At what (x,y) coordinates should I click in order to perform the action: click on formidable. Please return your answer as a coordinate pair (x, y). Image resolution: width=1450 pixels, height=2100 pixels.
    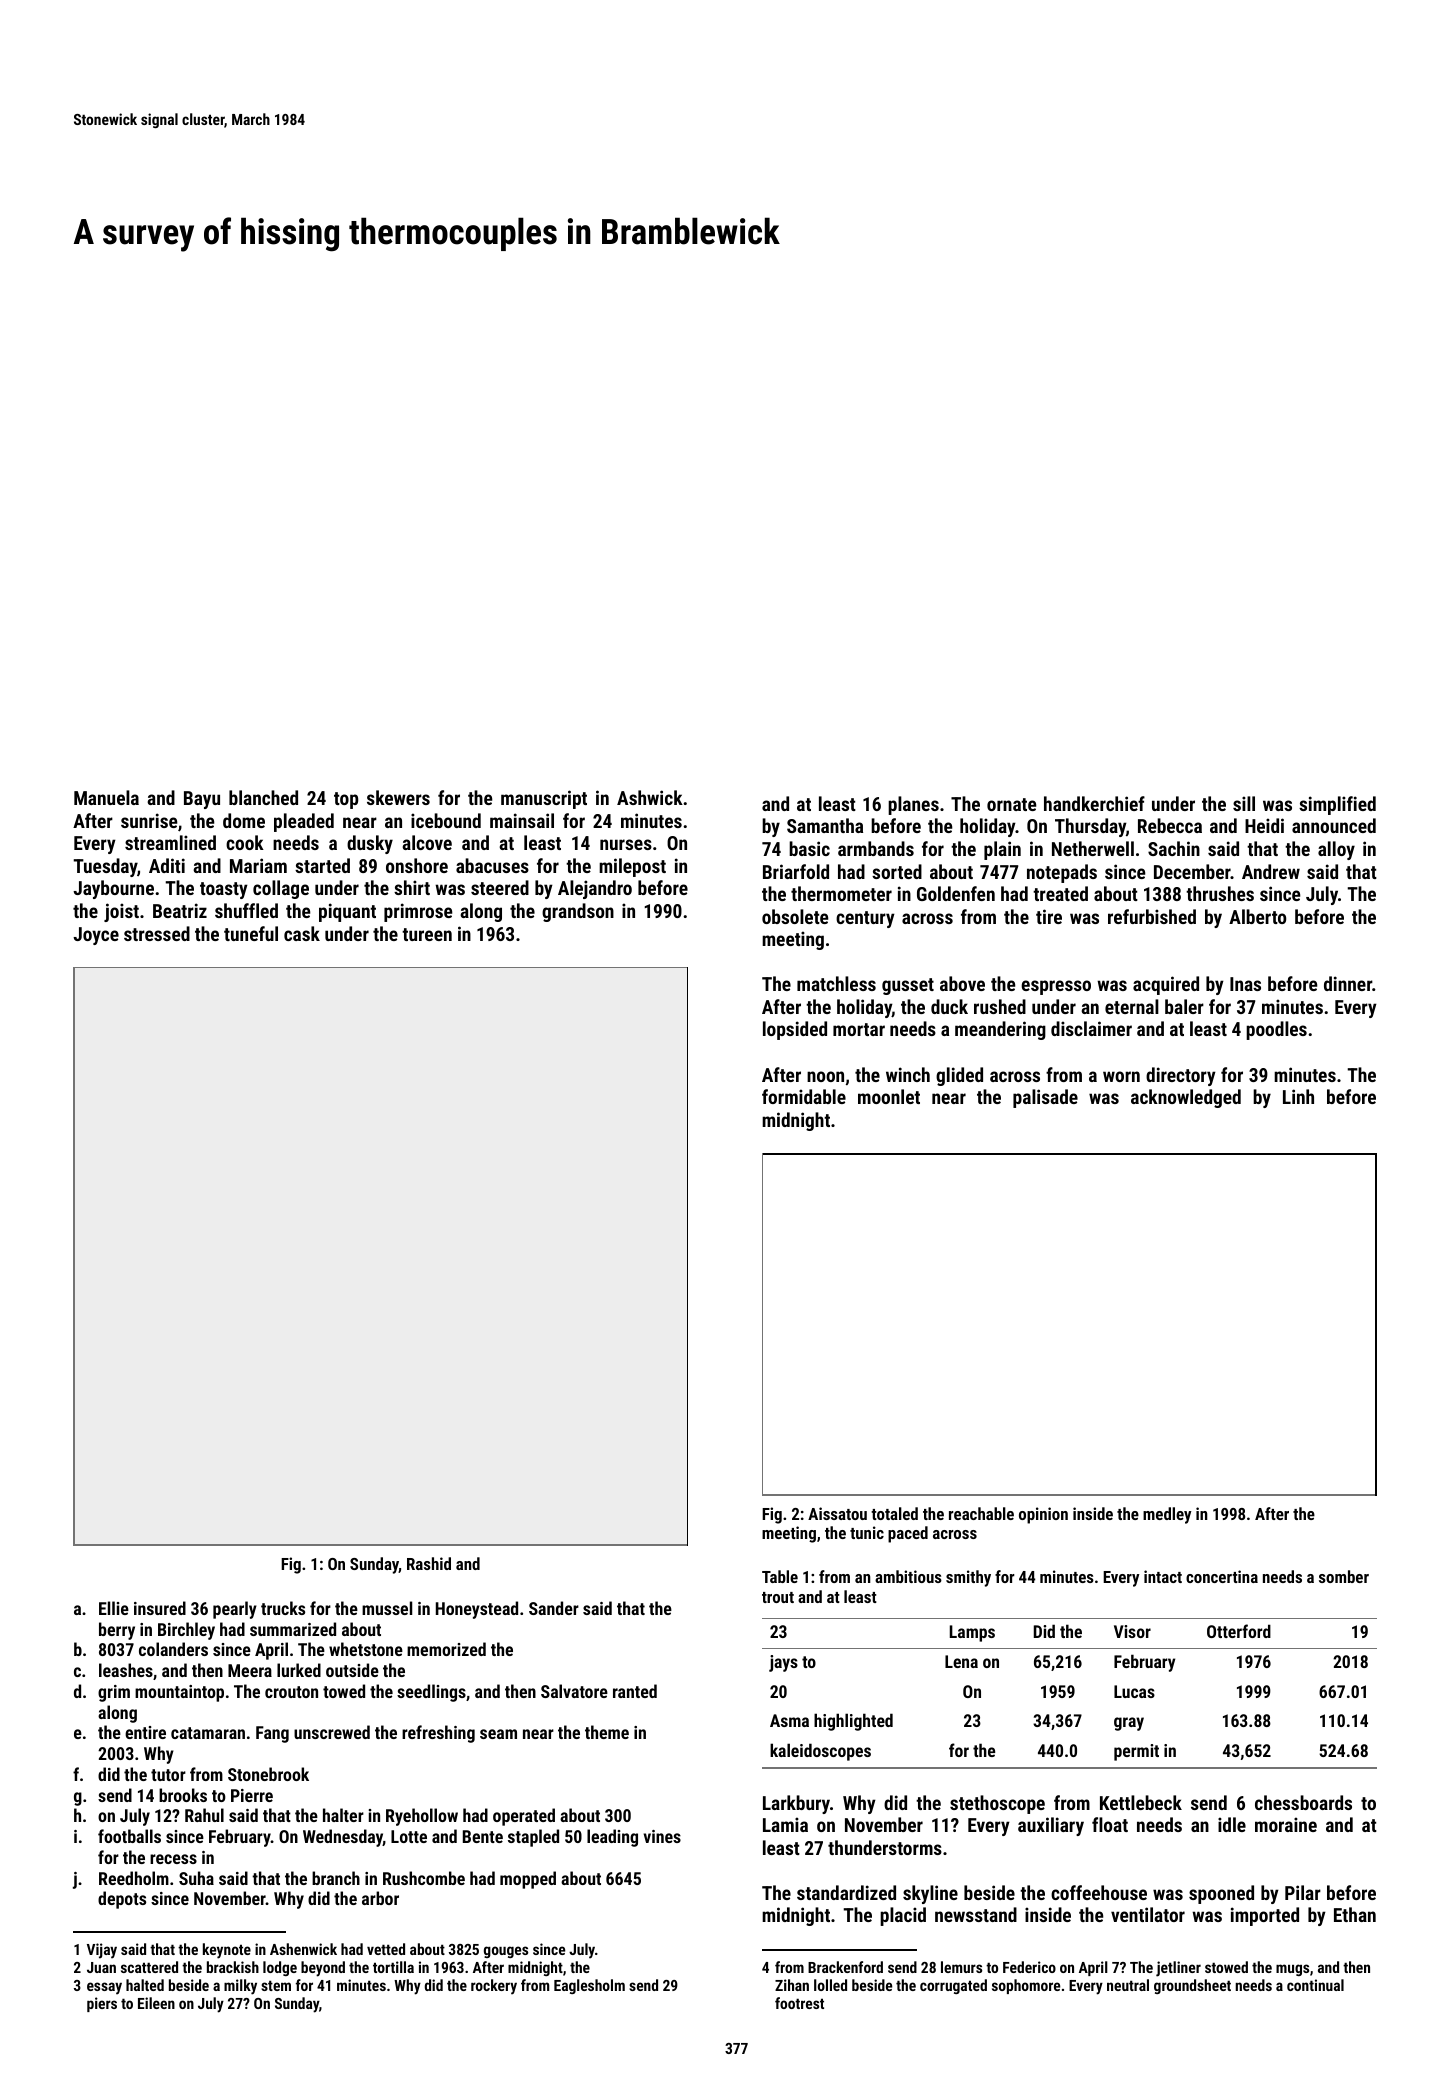
    Looking at the image, I should click on (804, 1096).
